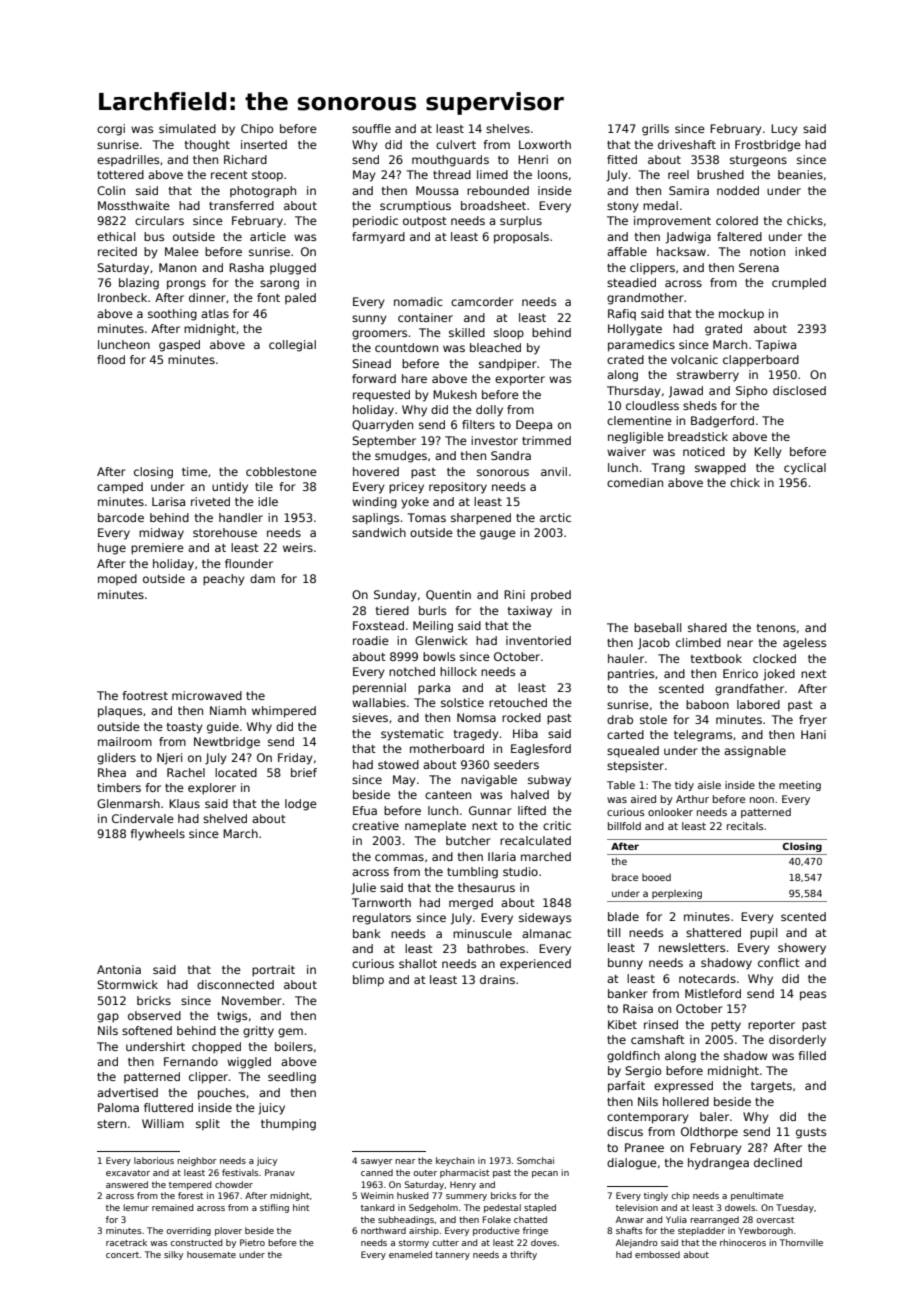 This screenshot has height=1308, width=924. What do you see at coordinates (158, 835) in the screenshot?
I see `flywheels` at bounding box center [158, 835].
